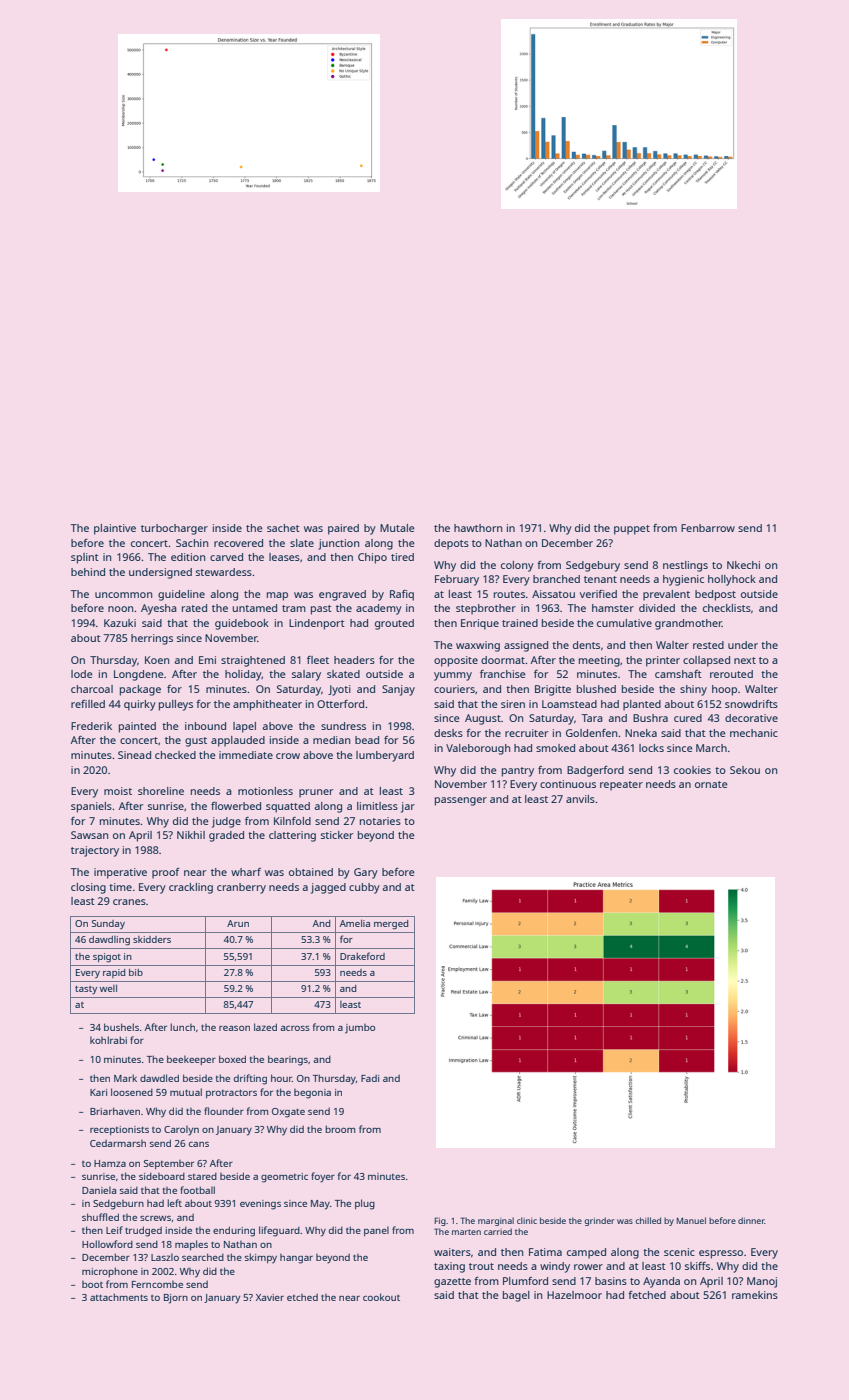  I want to click on evenings, so click(260, 1205).
